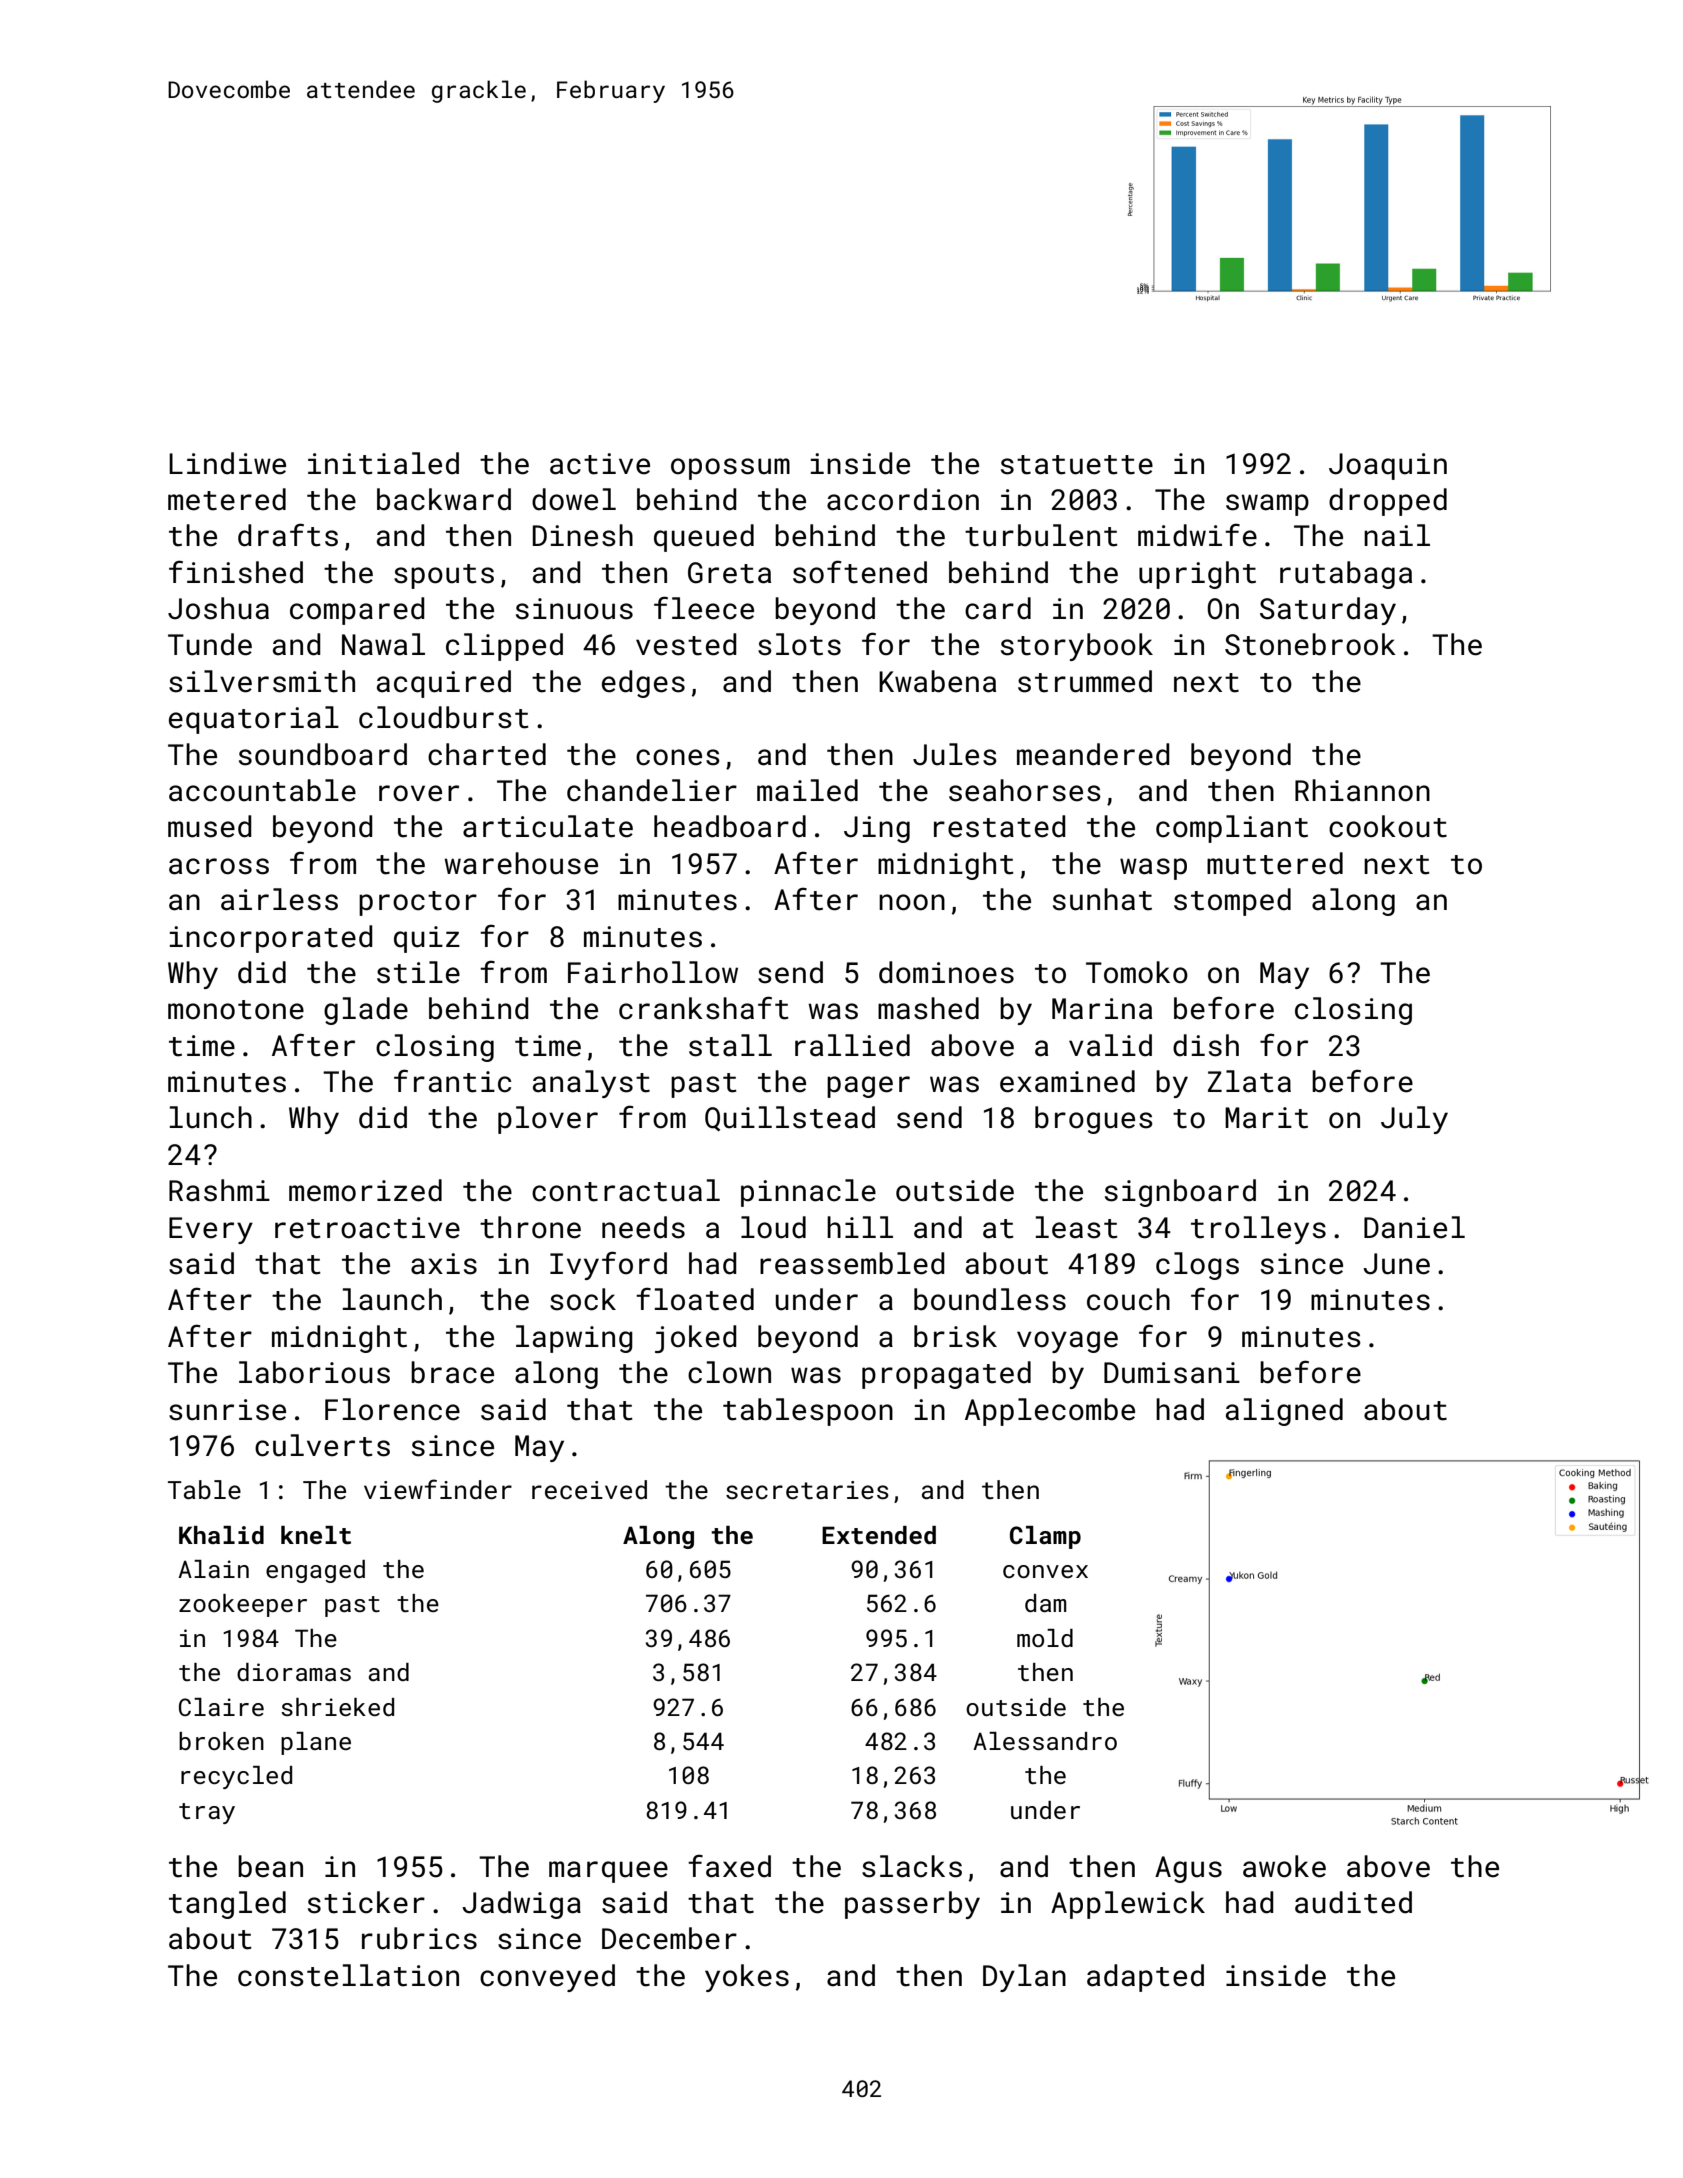  I want to click on Stonebrook, so click(1310, 644).
